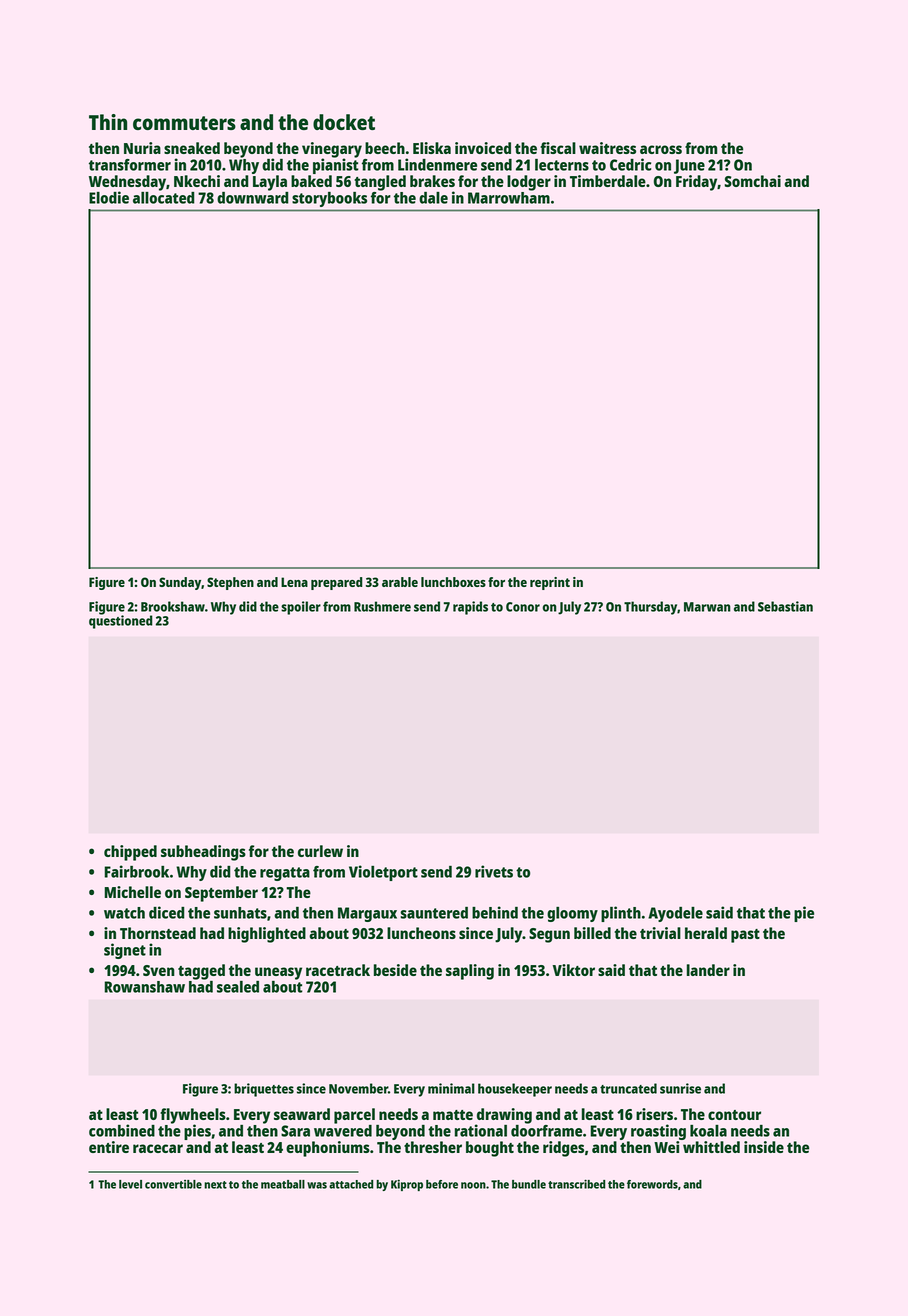  What do you see at coordinates (180, 583) in the image?
I see `Sunday` at bounding box center [180, 583].
